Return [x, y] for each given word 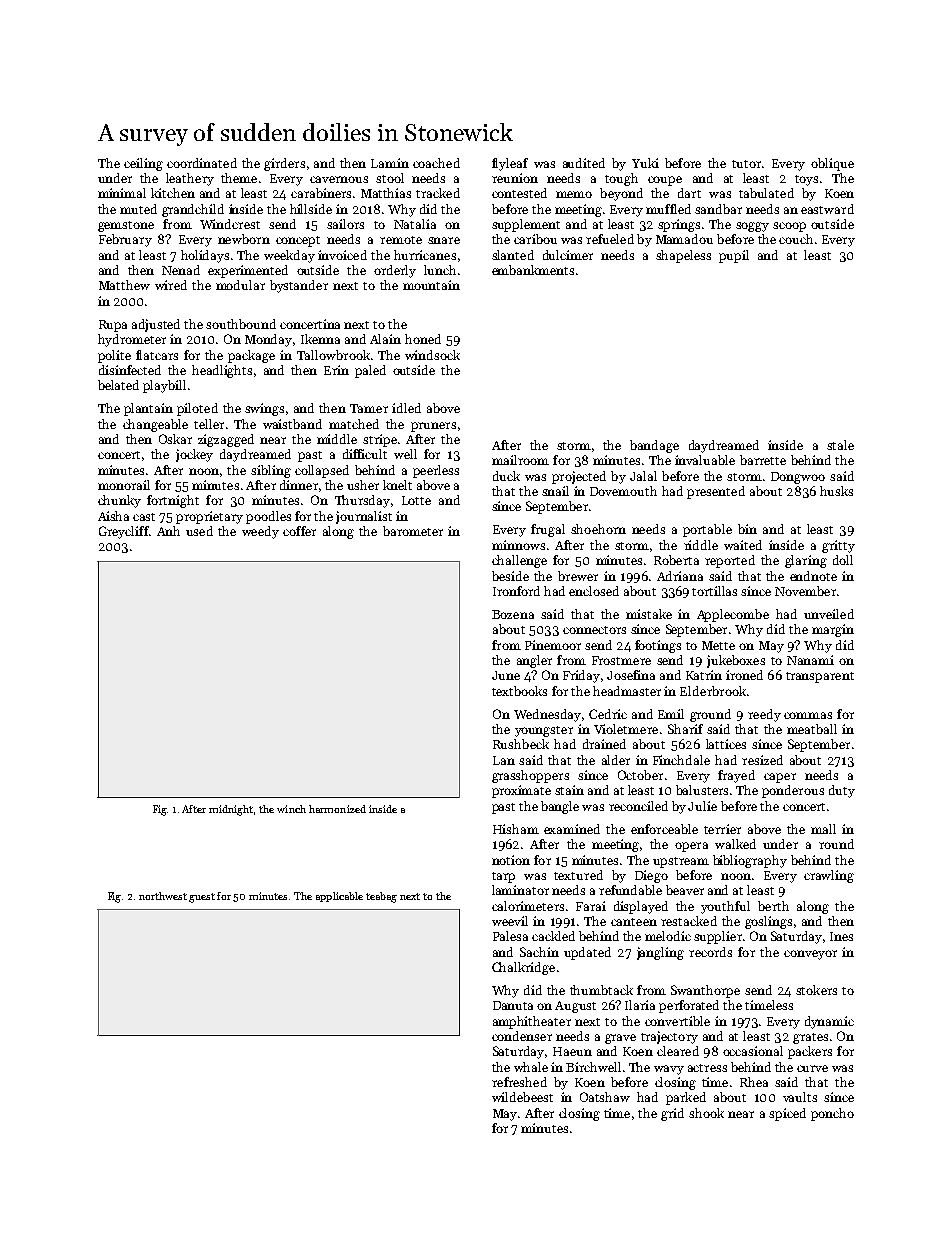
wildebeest [522, 1097]
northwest [163, 896]
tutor [746, 164]
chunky [119, 501]
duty [842, 791]
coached [436, 163]
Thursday [362, 501]
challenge [519, 561]
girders [284, 164]
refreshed [519, 1082]
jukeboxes [736, 661]
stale [840, 445]
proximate [521, 791]
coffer [299, 531]
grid [672, 1114]
